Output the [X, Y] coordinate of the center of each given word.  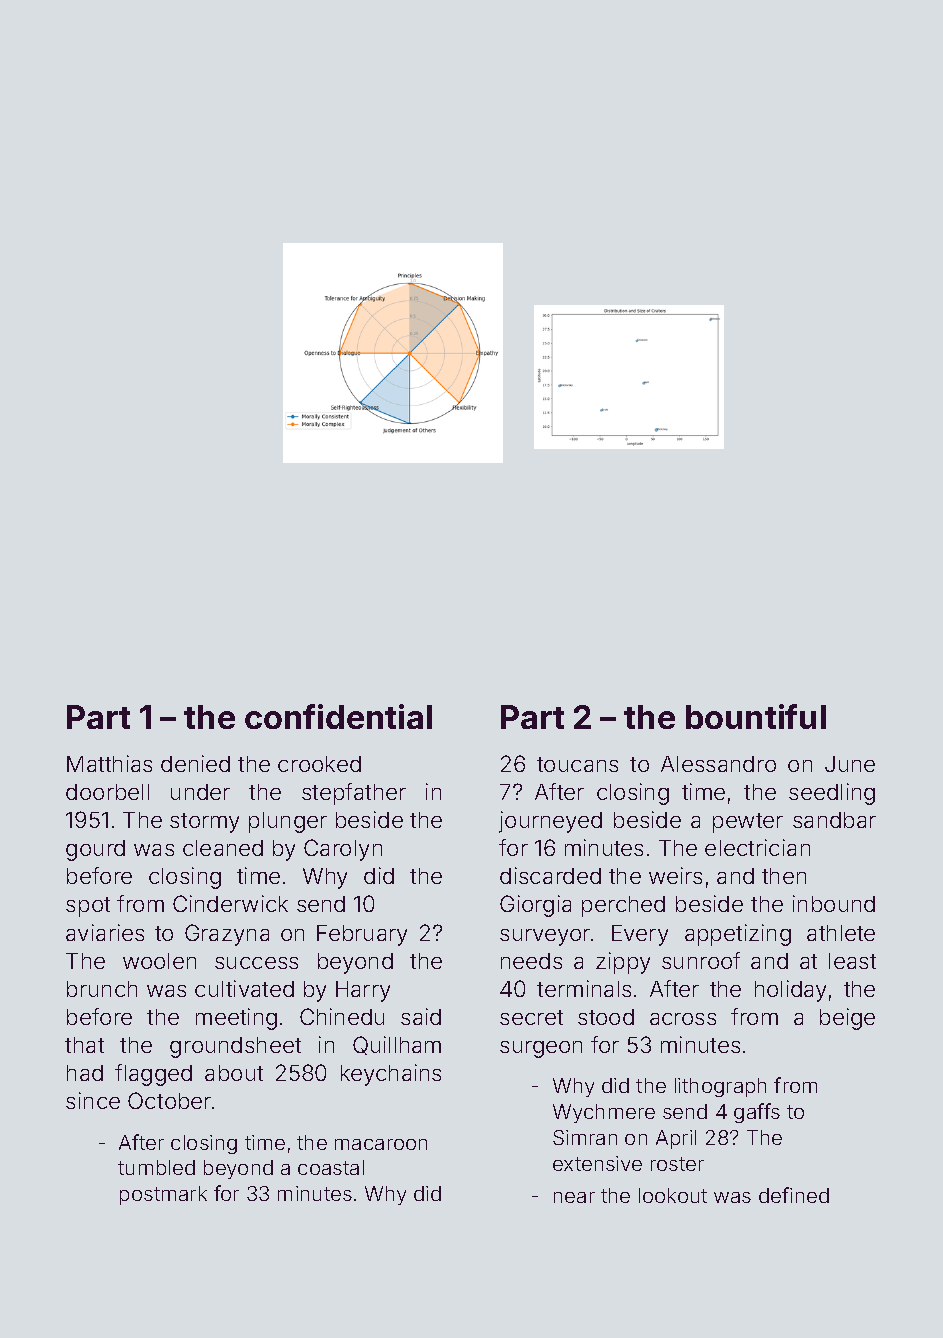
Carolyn [343, 850]
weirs [675, 875]
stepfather [354, 794]
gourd [95, 850]
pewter [748, 823]
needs [531, 961]
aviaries [105, 932]
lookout [673, 1195]
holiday [790, 991]
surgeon [541, 1049]
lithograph [720, 1087]
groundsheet [235, 1047]
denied [195, 763]
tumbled [156, 1167]
